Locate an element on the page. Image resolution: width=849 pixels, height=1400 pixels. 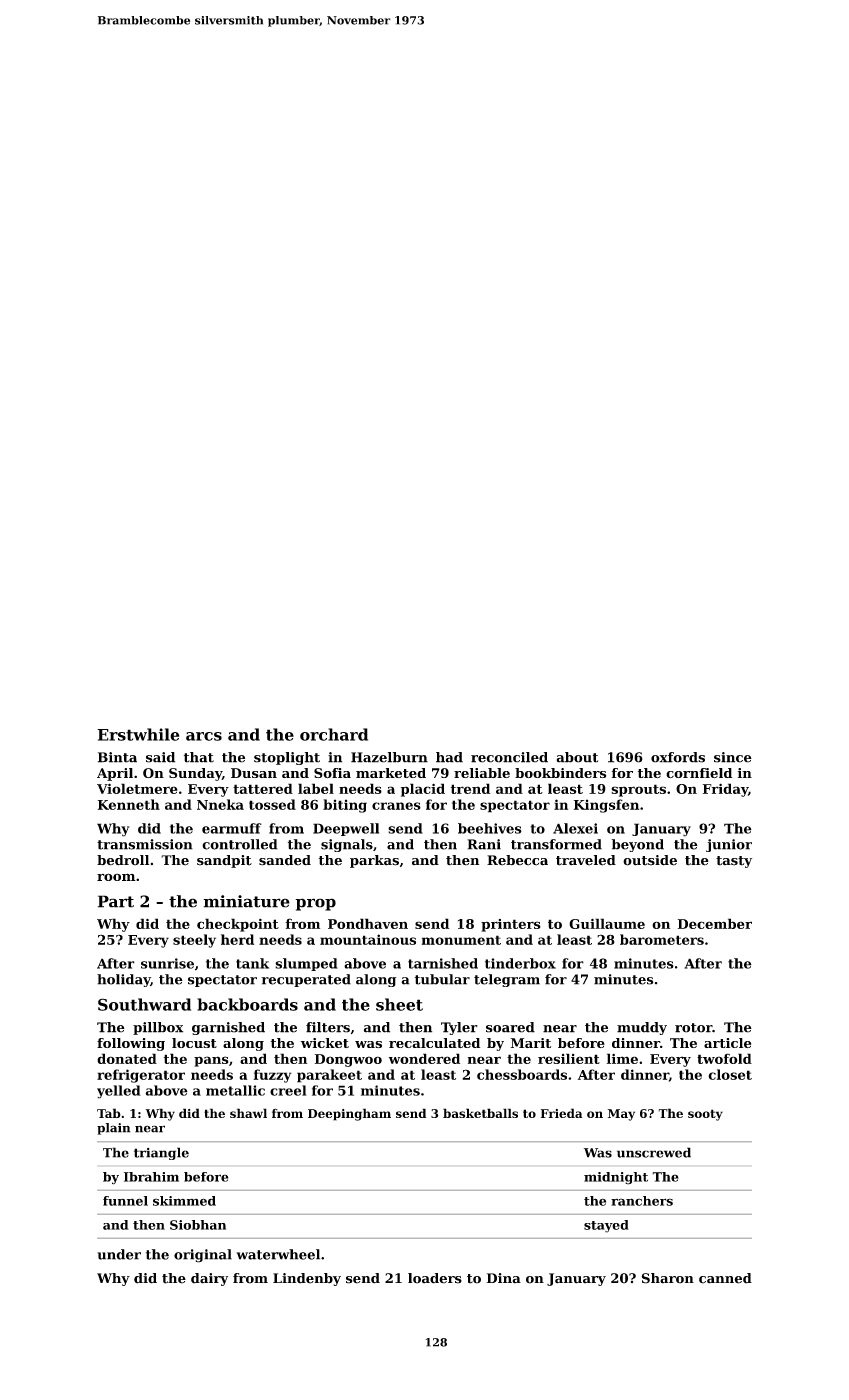
about is located at coordinates (577, 757).
